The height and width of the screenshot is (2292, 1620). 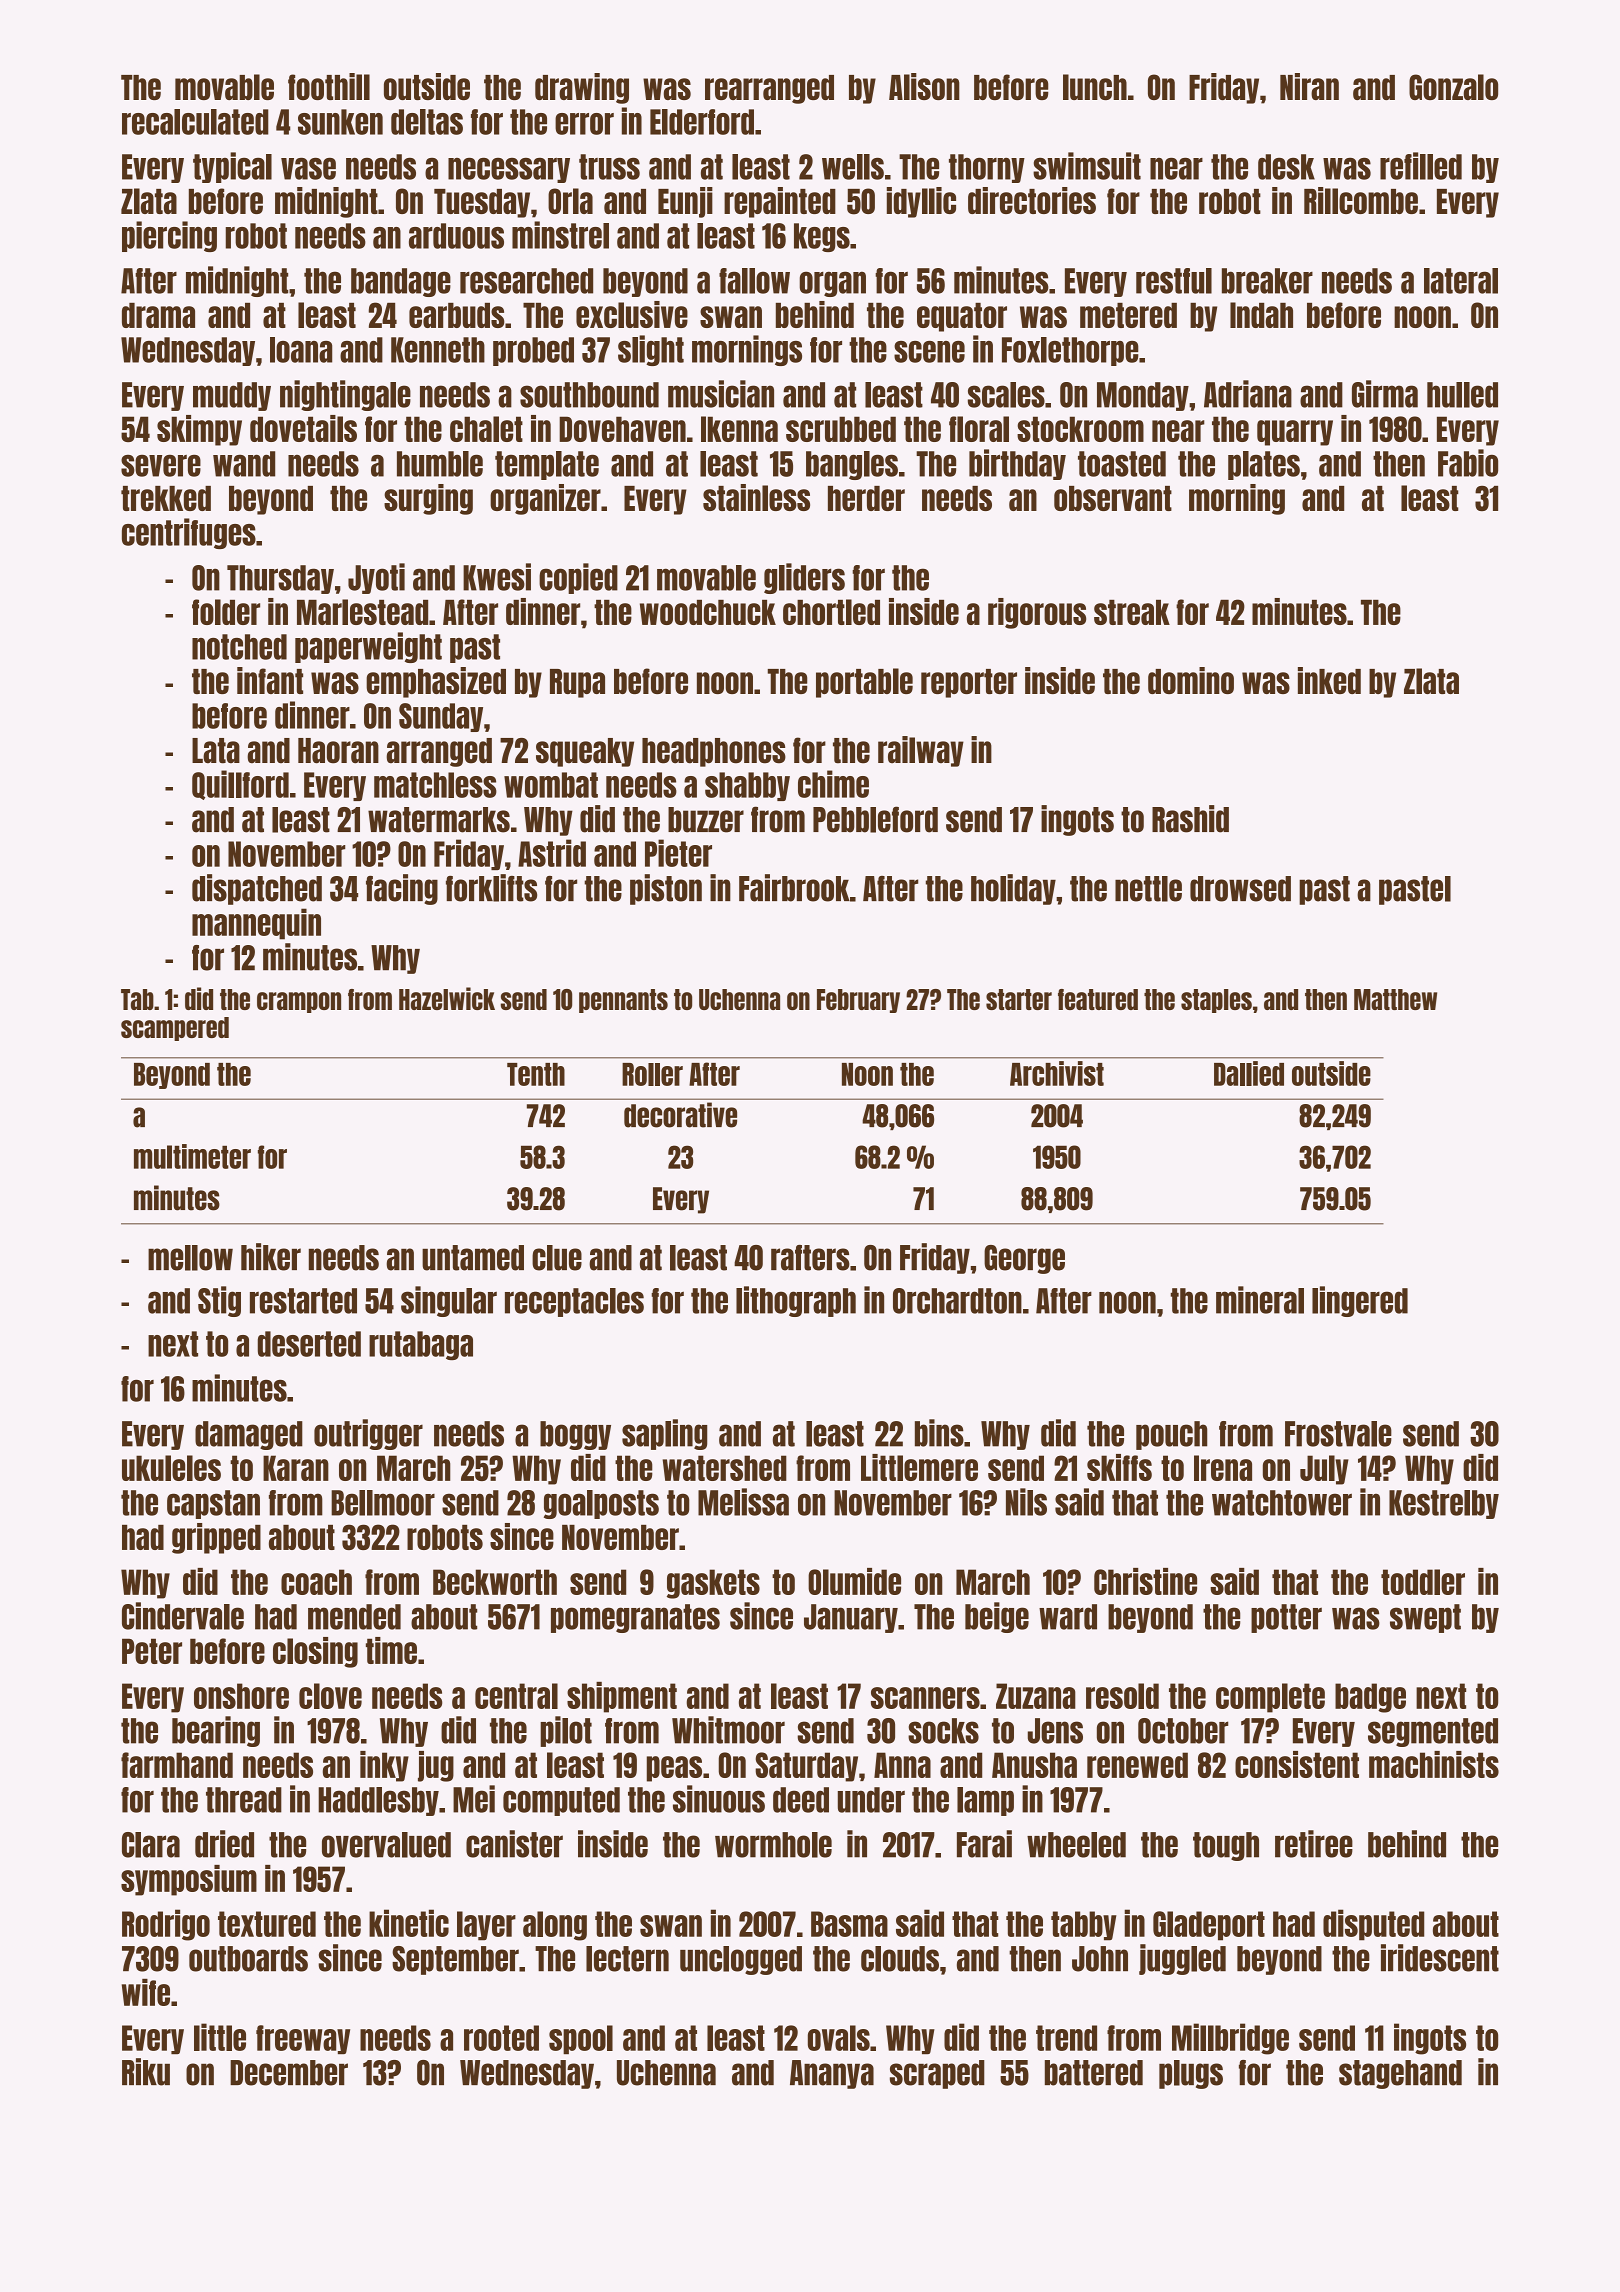 I want to click on plugs, so click(x=1191, y=2074).
